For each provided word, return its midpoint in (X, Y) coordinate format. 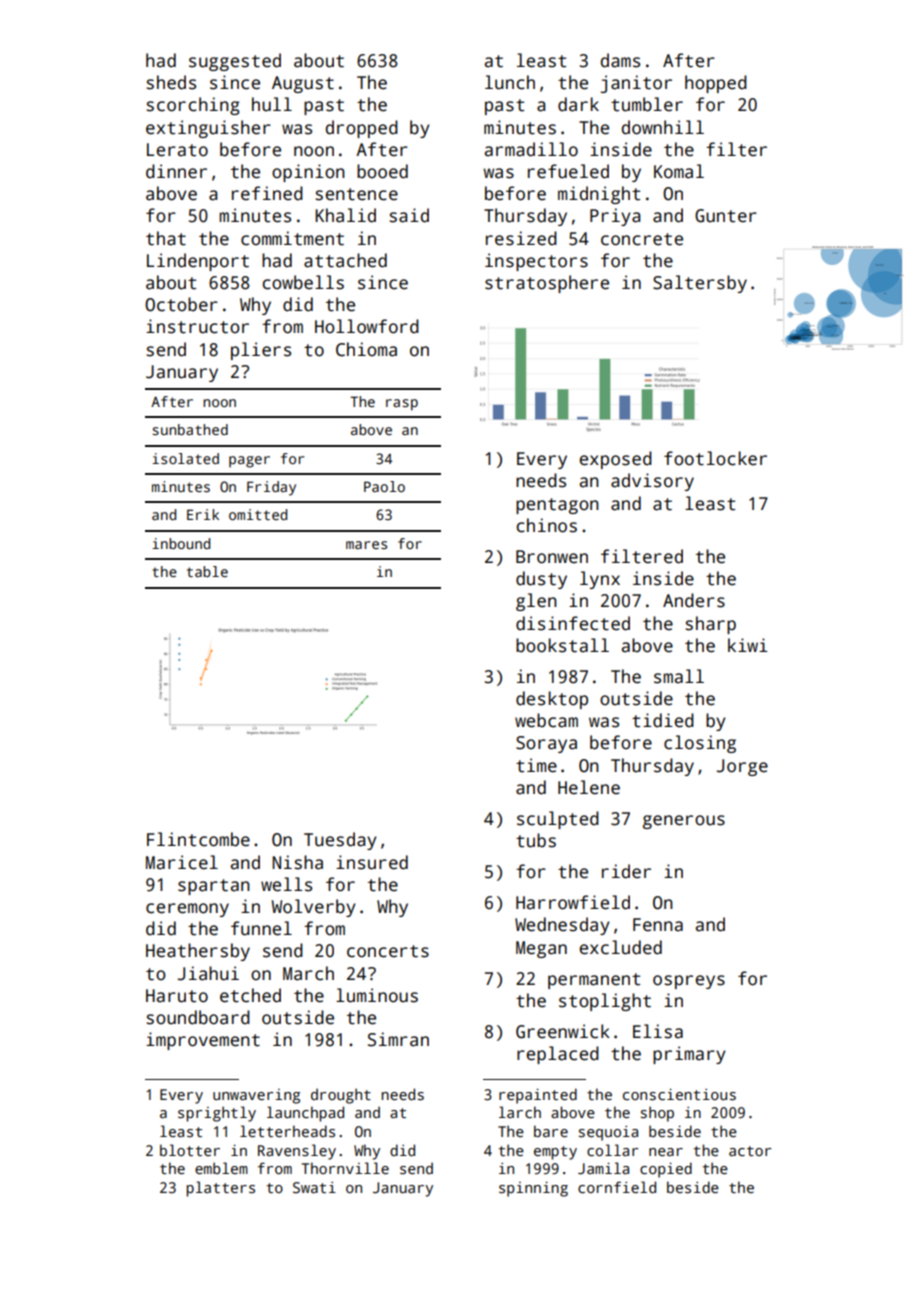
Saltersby (700, 284)
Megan (541, 949)
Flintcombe (198, 839)
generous (684, 822)
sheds (171, 82)
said (409, 215)
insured (372, 862)
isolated (185, 458)
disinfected (573, 623)
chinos (546, 525)
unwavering (256, 1096)
